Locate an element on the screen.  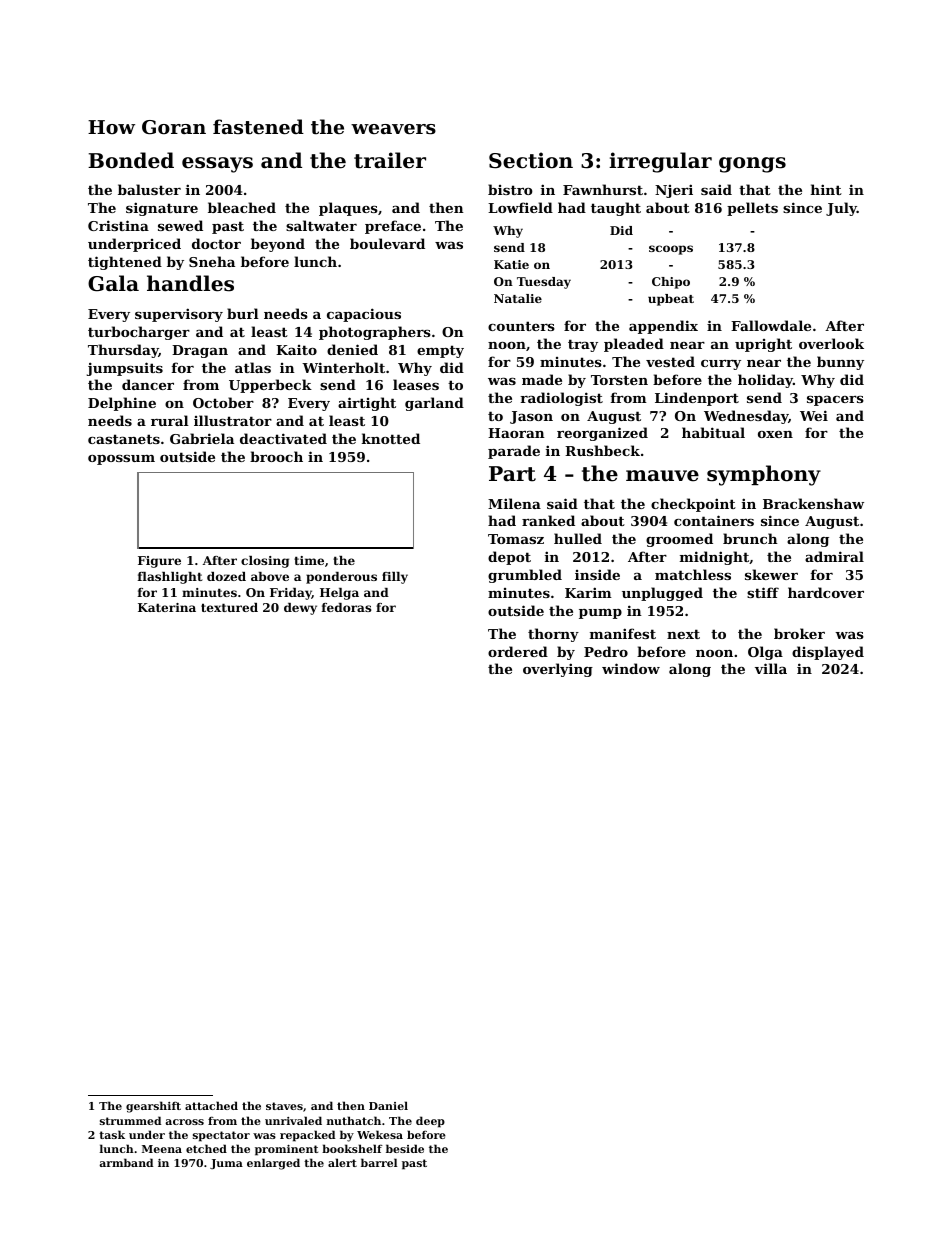
deep is located at coordinates (430, 1122).
